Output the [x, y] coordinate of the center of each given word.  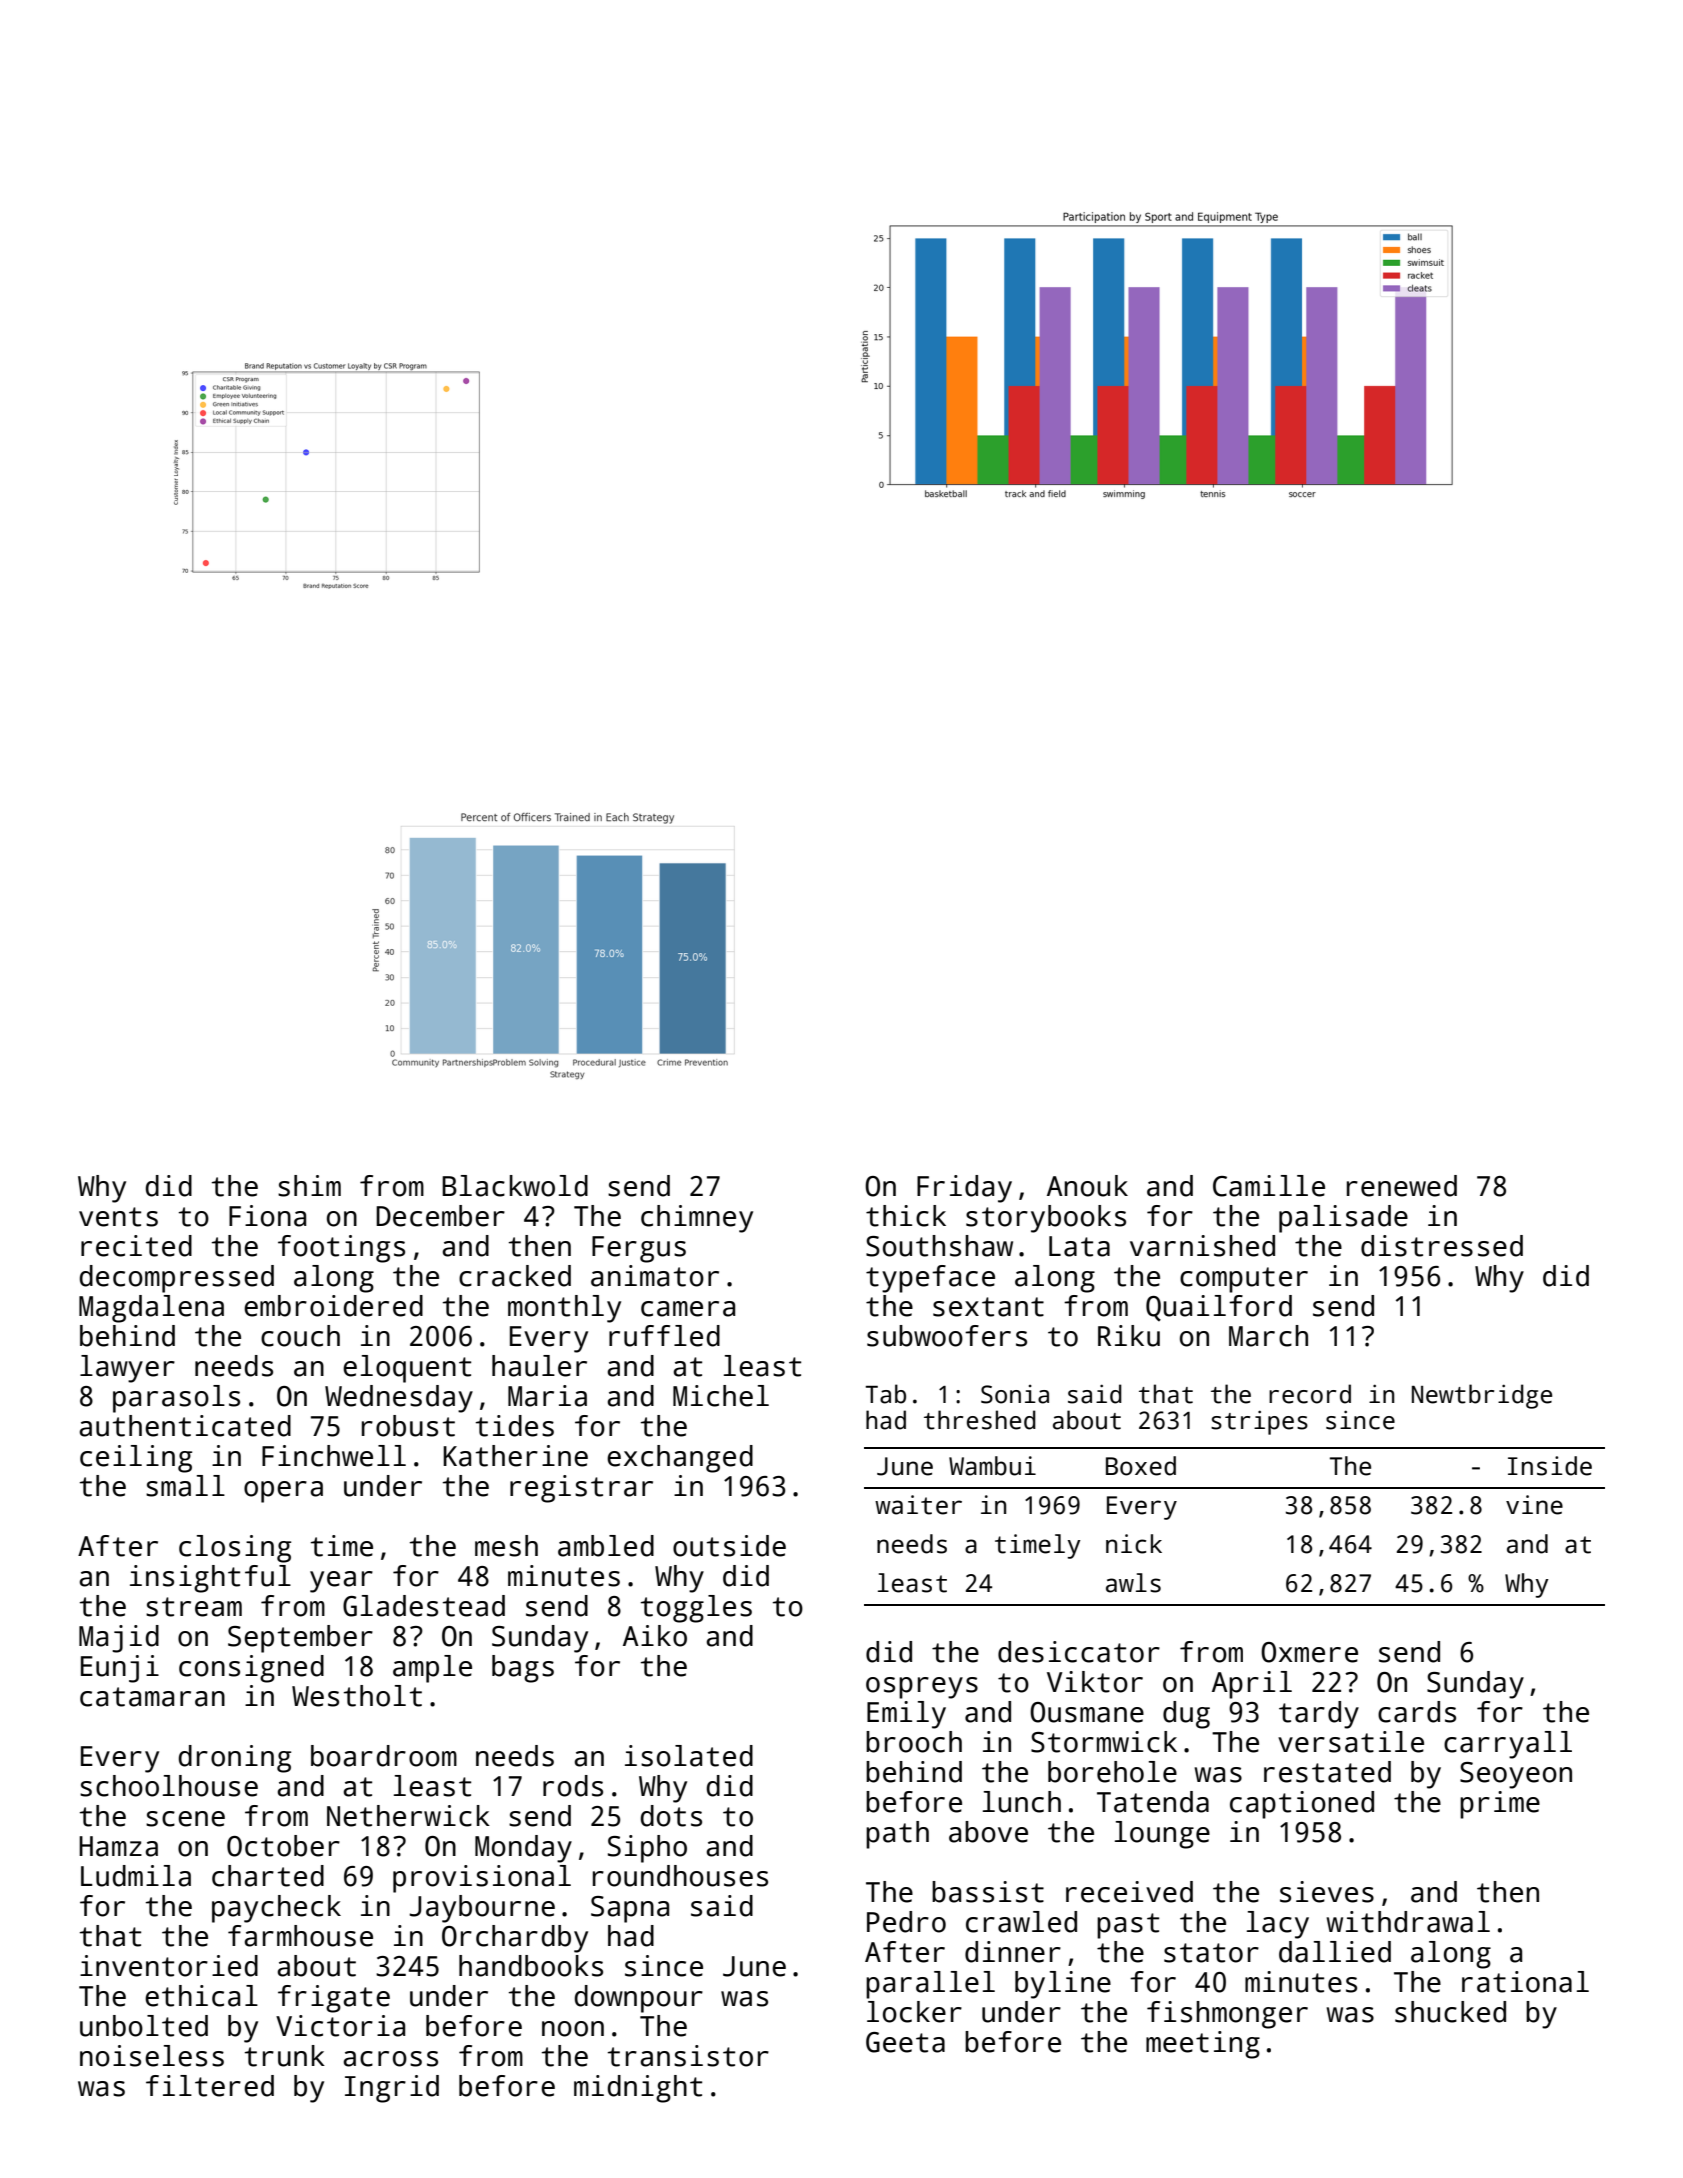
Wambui [992, 1466]
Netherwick [408, 1816]
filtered [210, 2086]
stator [1211, 1953]
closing [235, 1549]
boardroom [384, 1756]
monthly [564, 1309]
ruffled [664, 1336]
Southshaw [939, 1246]
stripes [1259, 1422]
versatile [1351, 1742]
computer [1244, 1280]
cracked [515, 1276]
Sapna [630, 1909]
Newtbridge [1482, 1396]
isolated [689, 1756]
